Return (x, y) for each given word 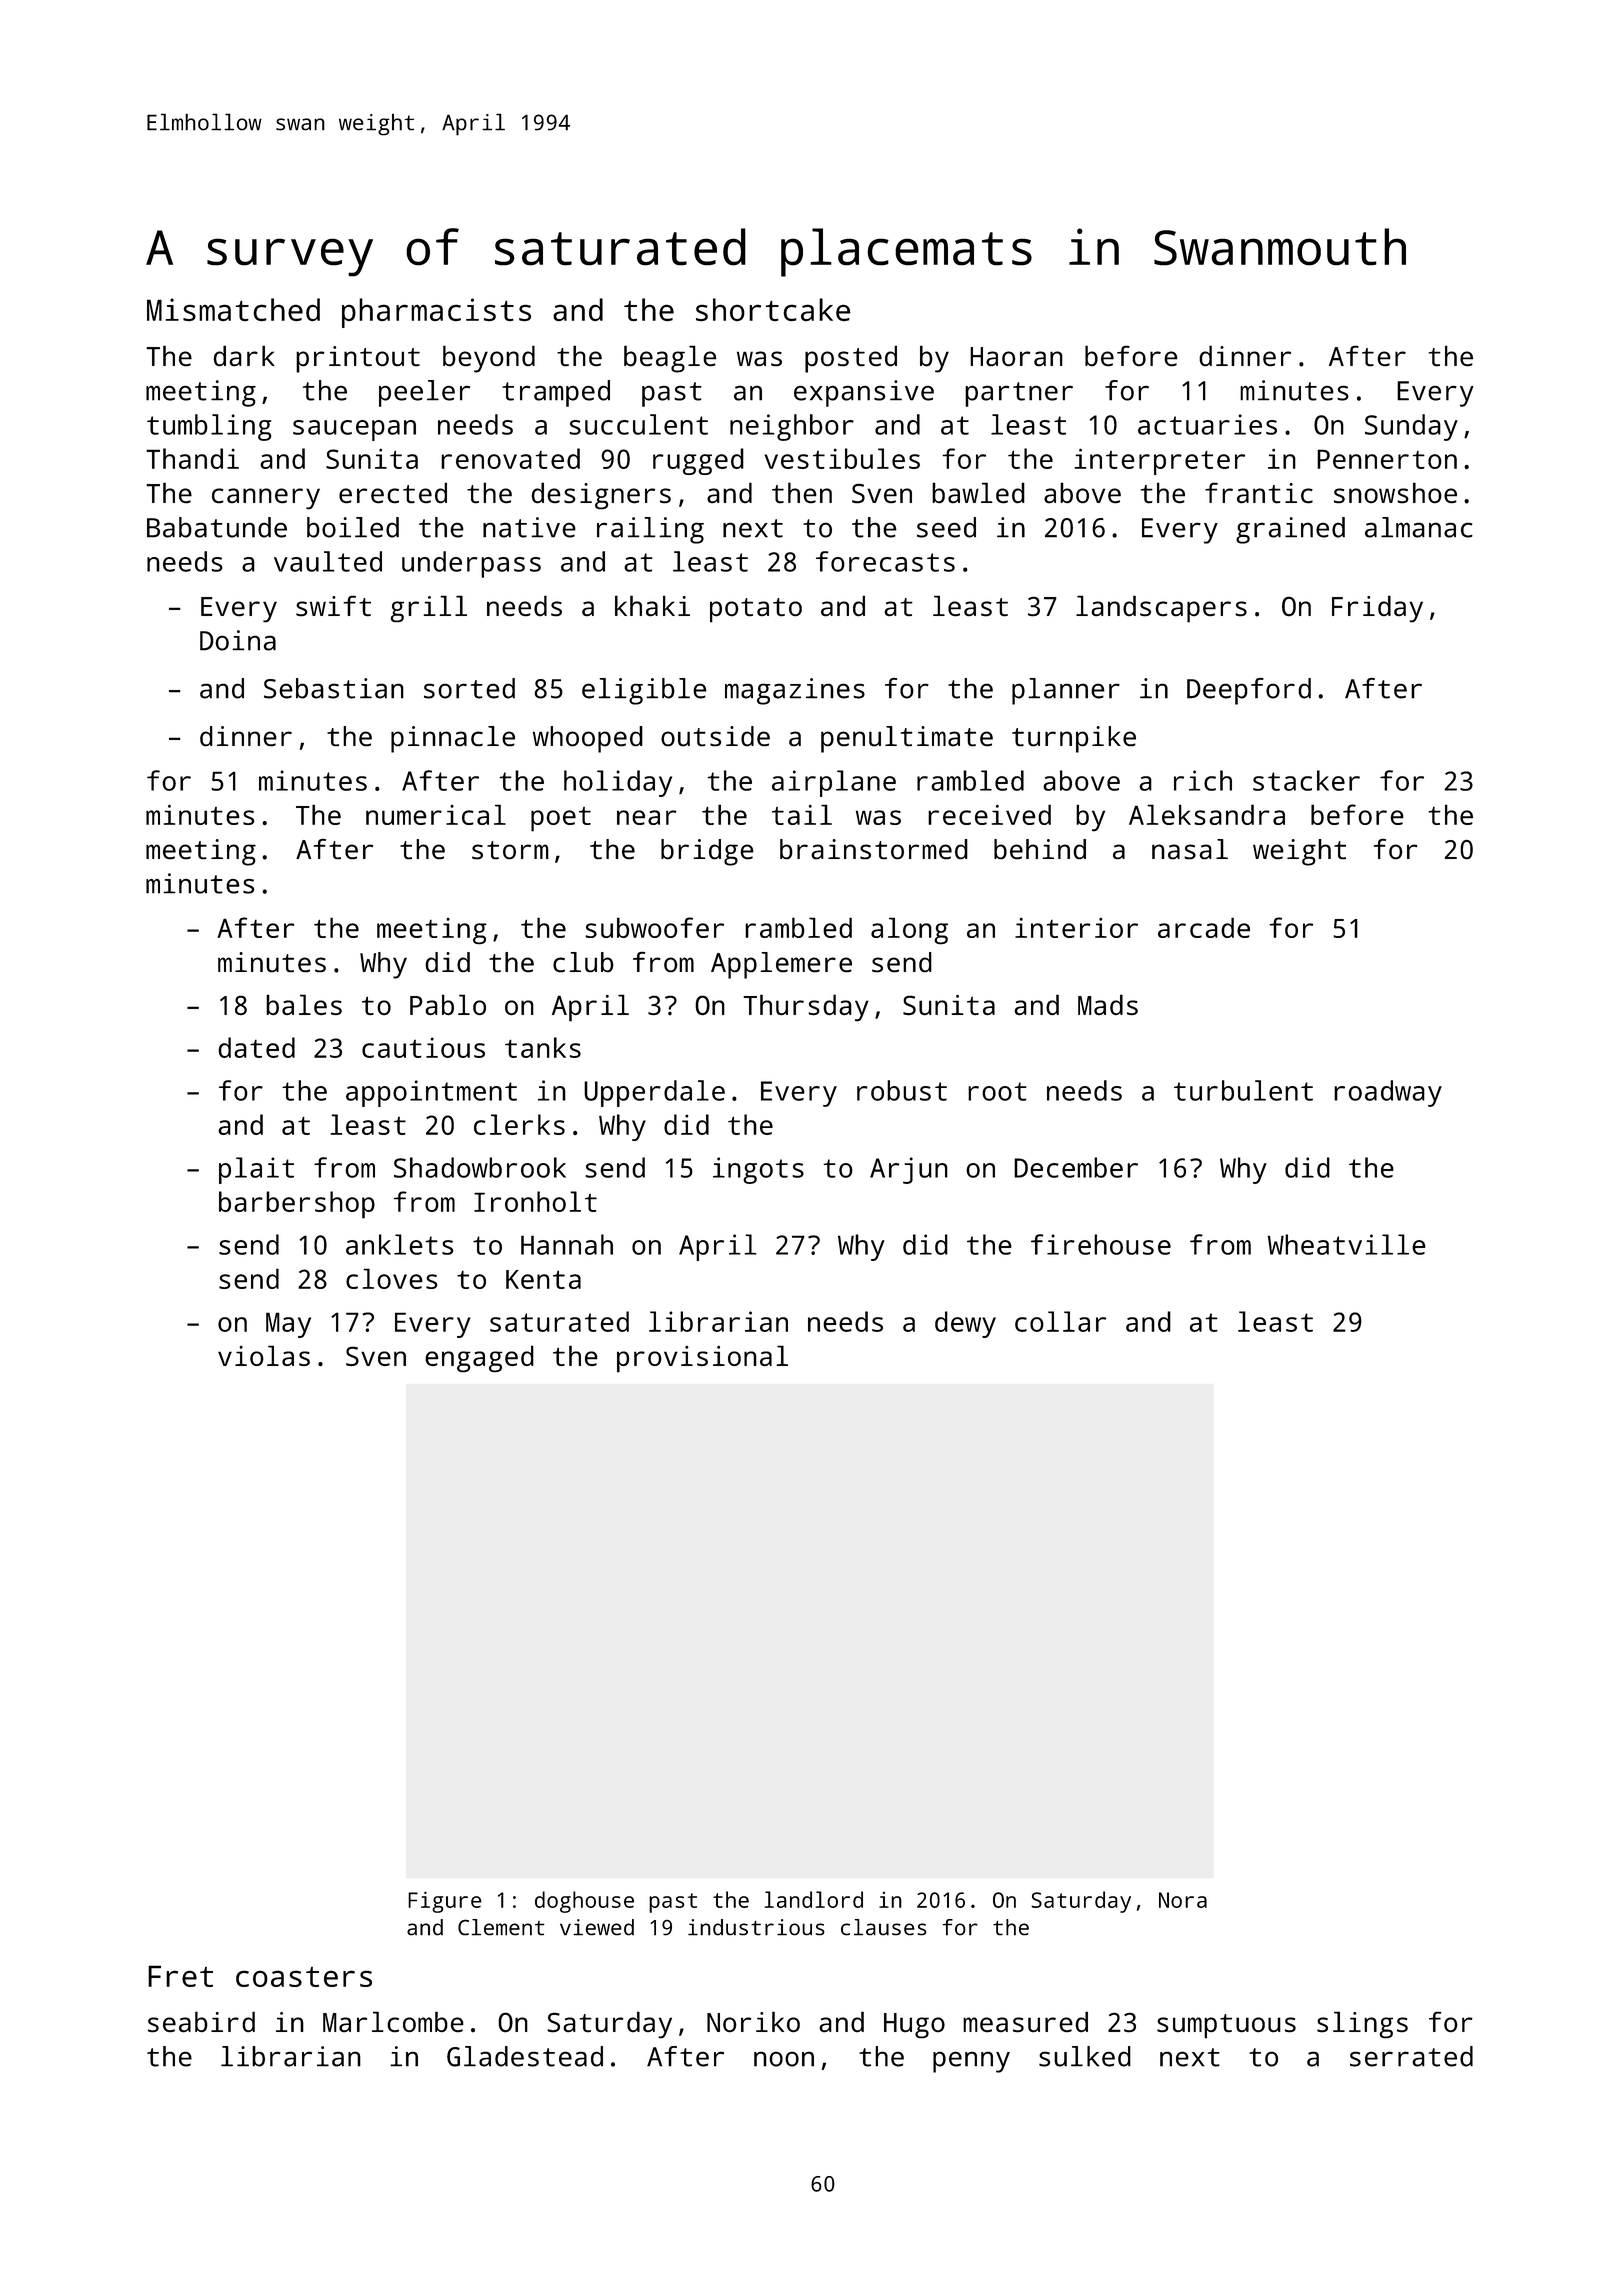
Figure (445, 1902)
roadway (1388, 1093)
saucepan (354, 430)
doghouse (584, 1902)
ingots (758, 1170)
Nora (1183, 1900)
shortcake (773, 310)
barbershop (297, 1205)
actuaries (1207, 424)
